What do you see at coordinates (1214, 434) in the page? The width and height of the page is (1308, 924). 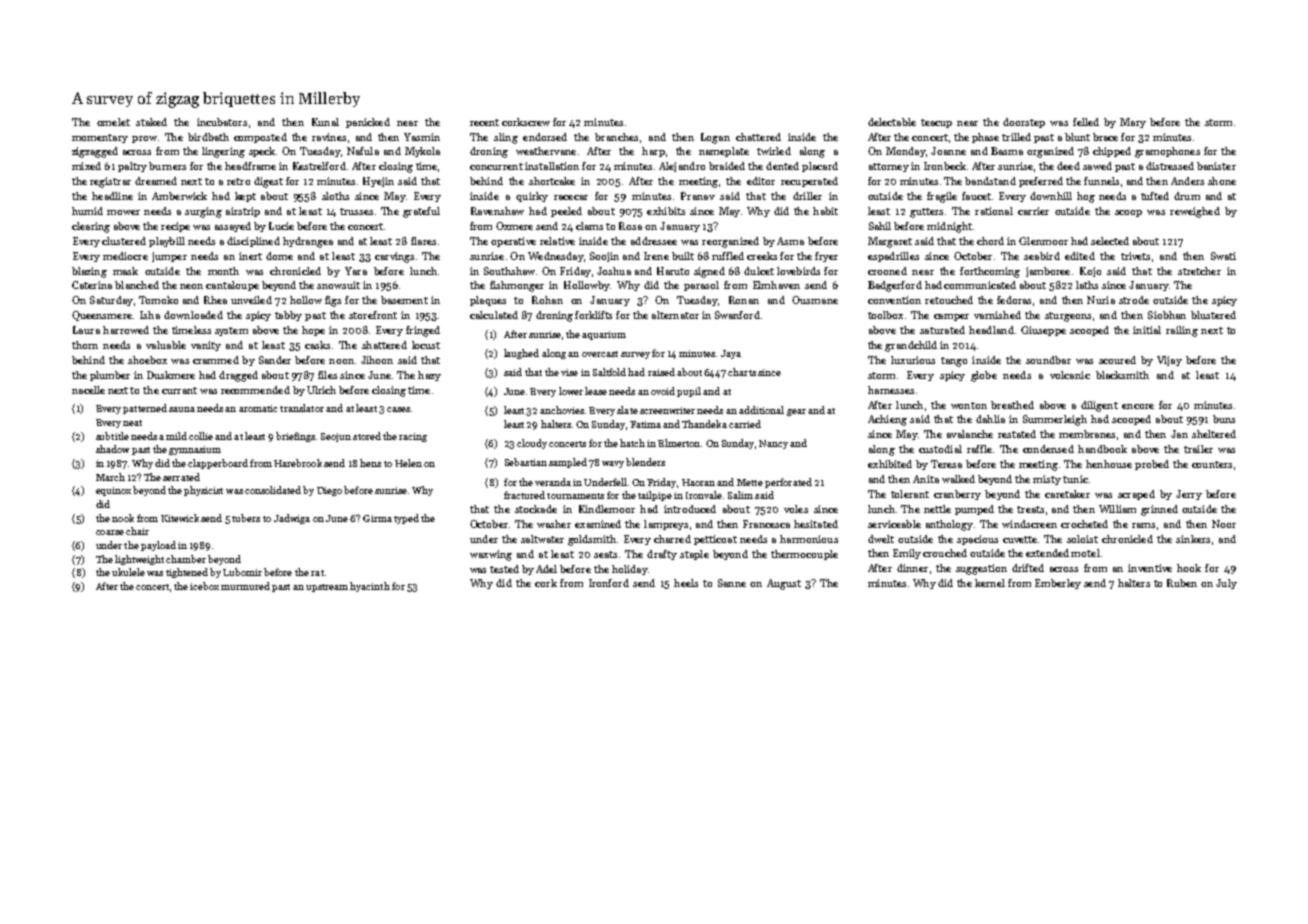 I see `sheltered` at bounding box center [1214, 434].
